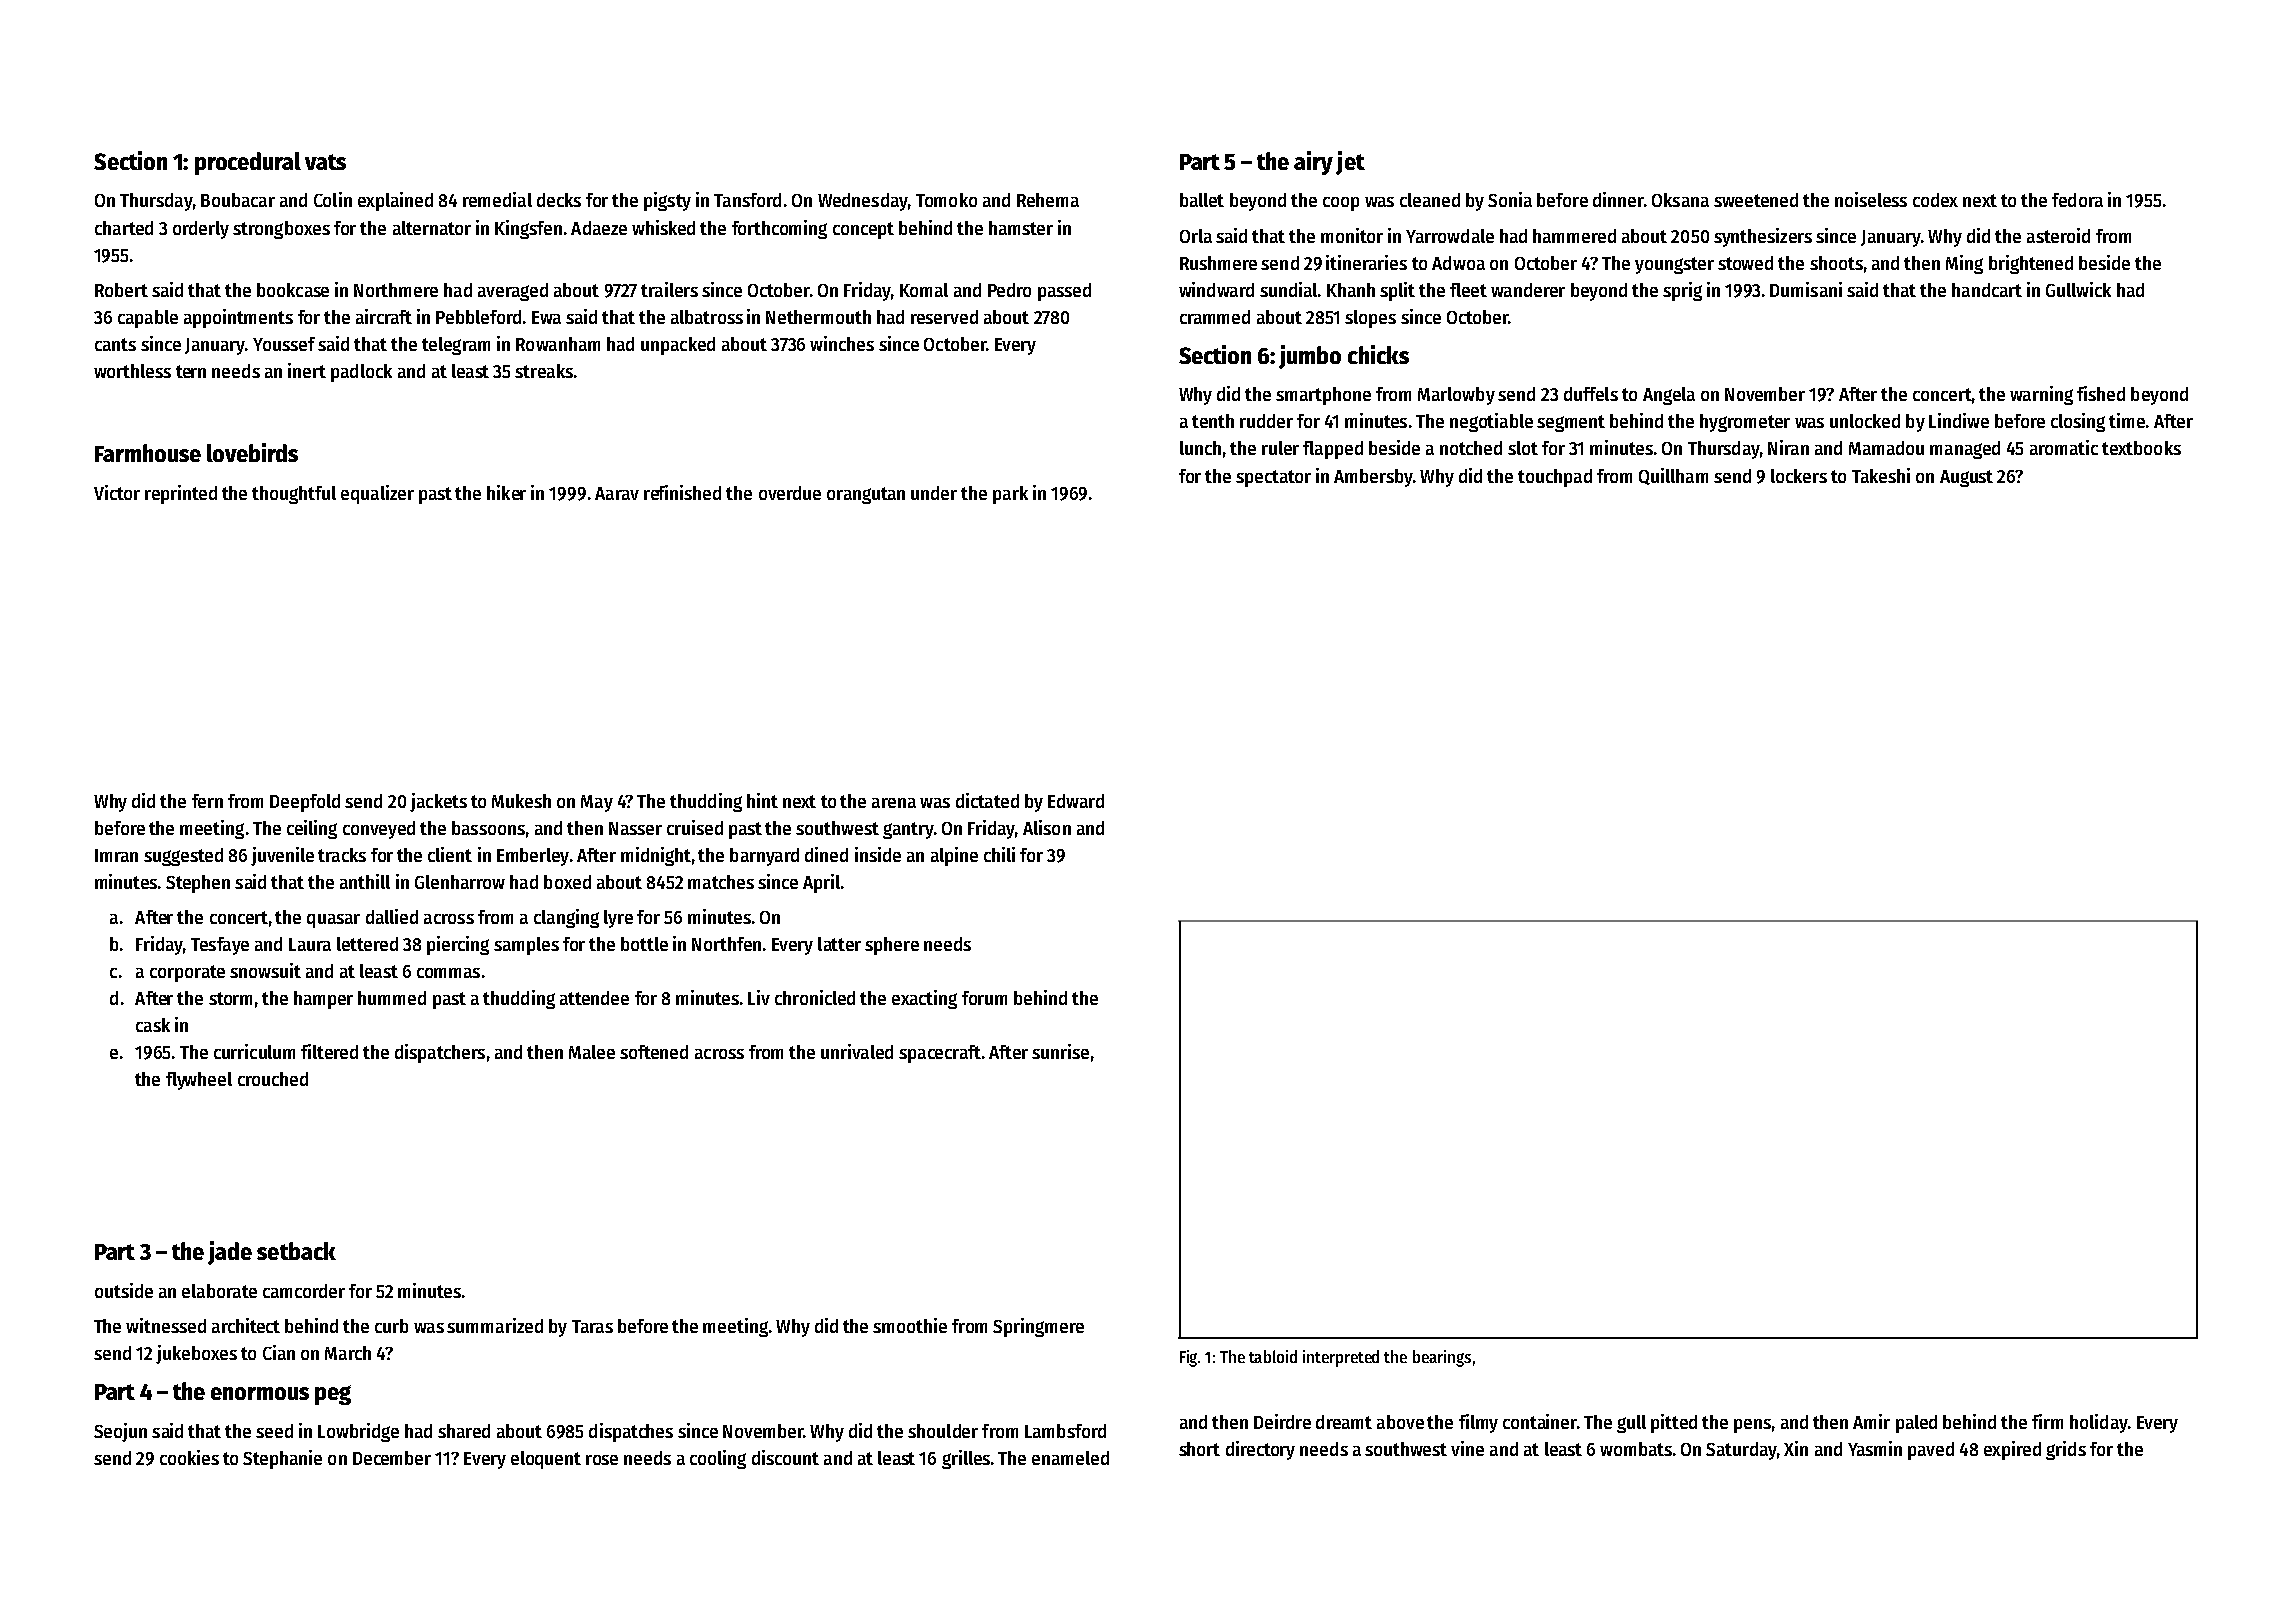 Image resolution: width=2292 pixels, height=1620 pixels. What do you see at coordinates (201, 230) in the image?
I see `orderly` at bounding box center [201, 230].
